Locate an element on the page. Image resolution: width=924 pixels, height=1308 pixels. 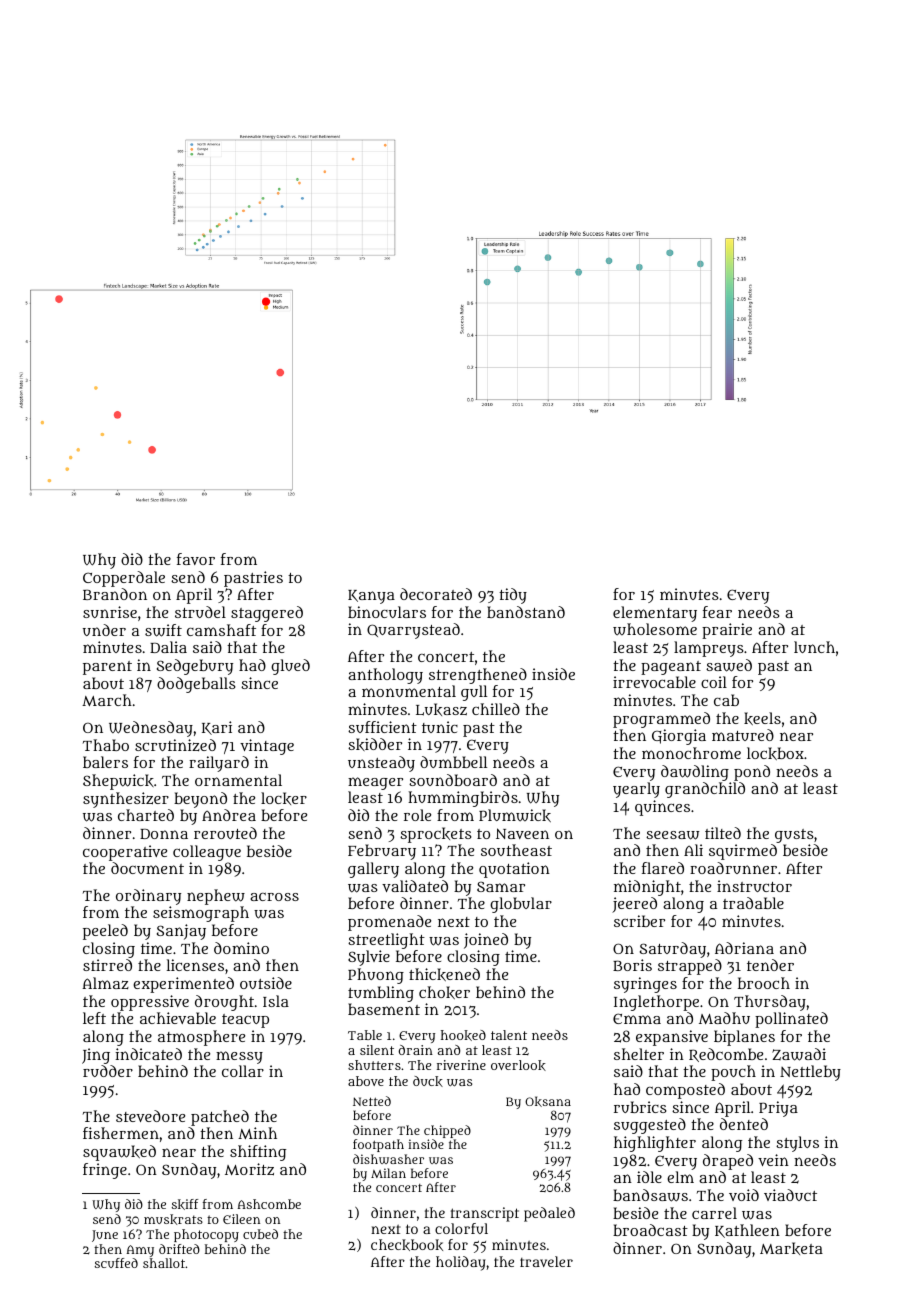
fear is located at coordinates (717, 612).
